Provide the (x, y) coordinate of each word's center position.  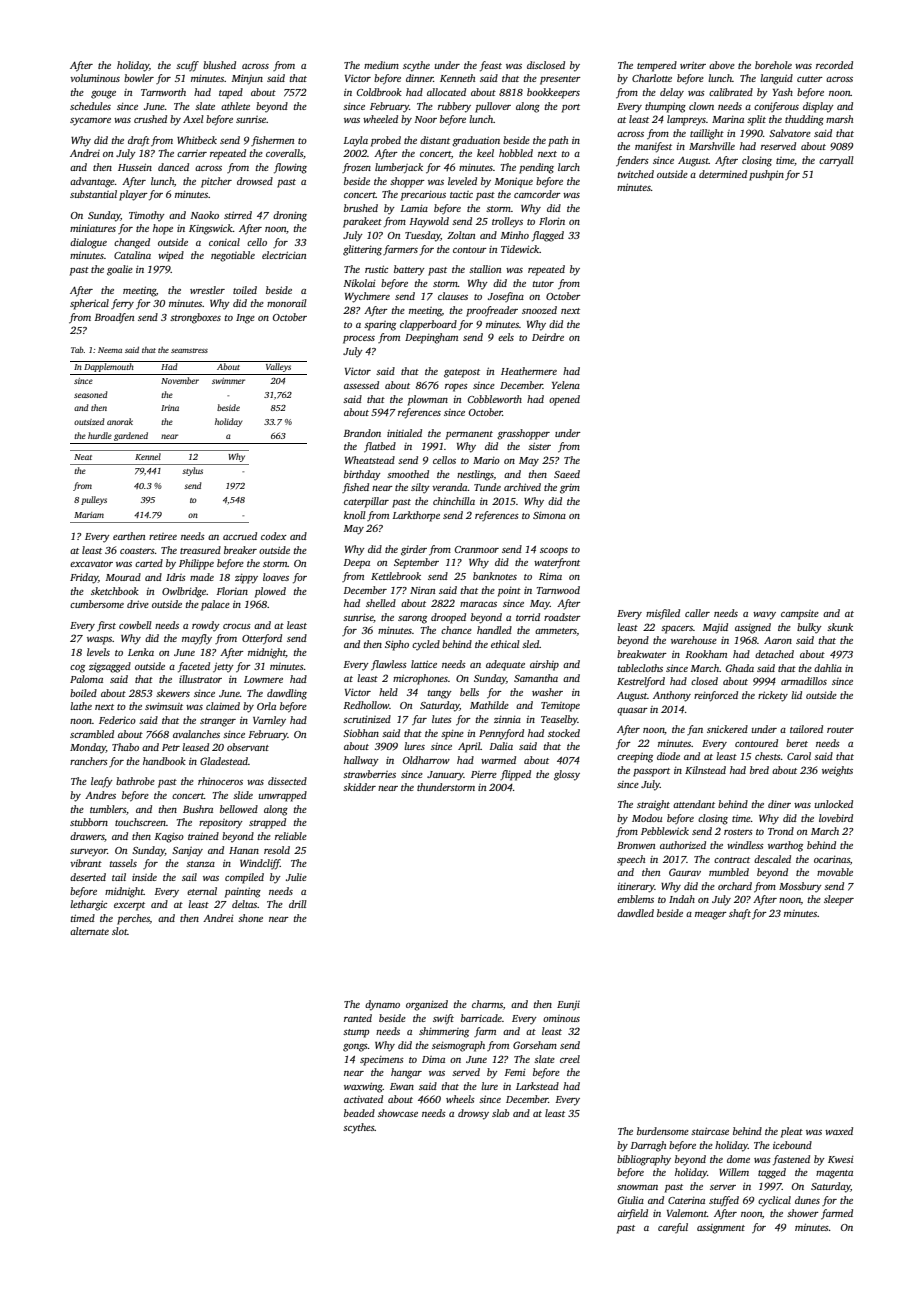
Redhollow (366, 705)
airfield (632, 1214)
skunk (840, 627)
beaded (359, 1113)
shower (803, 1213)
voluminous (95, 78)
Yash (783, 92)
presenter (560, 80)
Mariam (89, 515)
